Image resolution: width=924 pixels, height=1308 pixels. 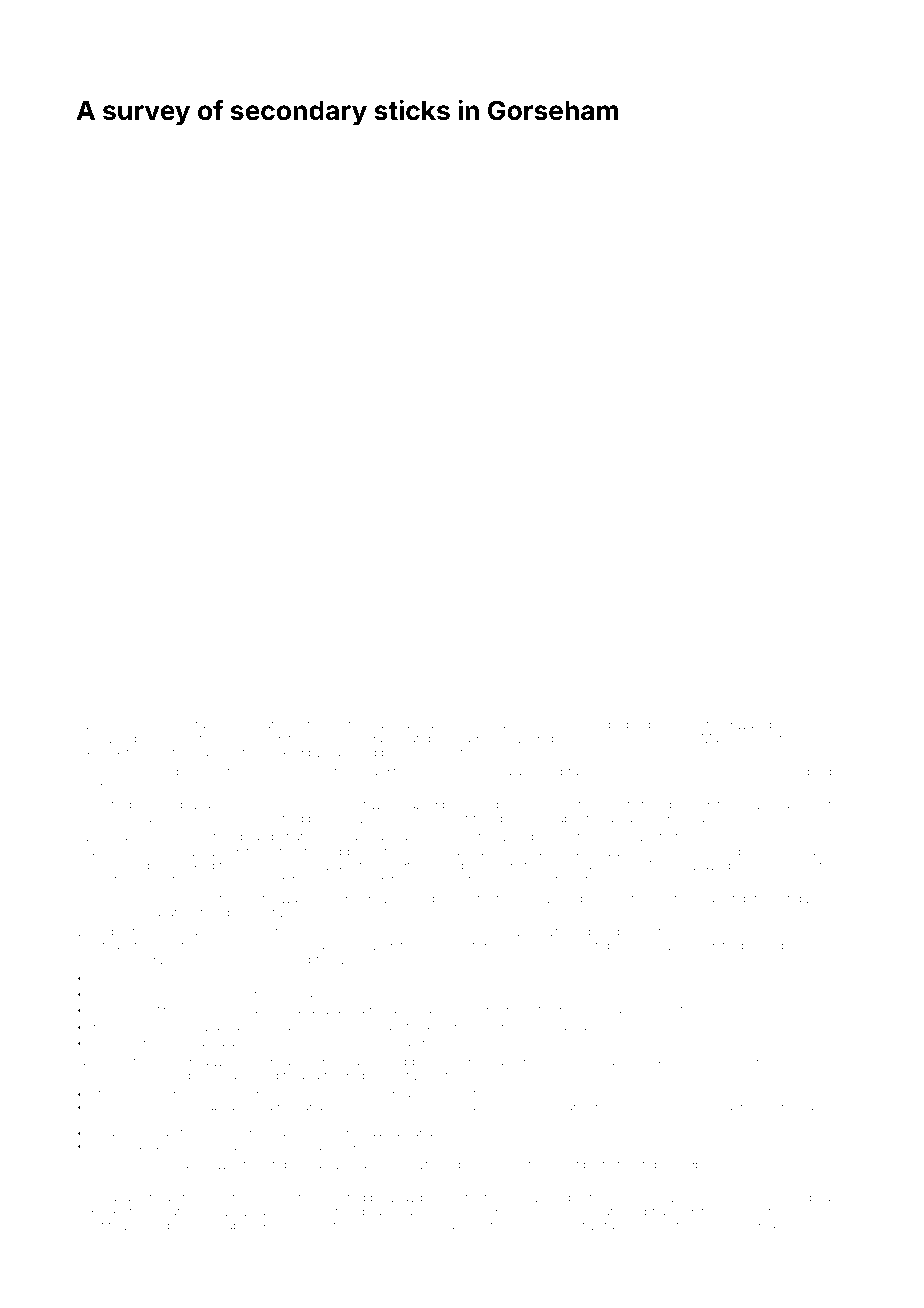 I want to click on shifted, so click(x=502, y=1225).
